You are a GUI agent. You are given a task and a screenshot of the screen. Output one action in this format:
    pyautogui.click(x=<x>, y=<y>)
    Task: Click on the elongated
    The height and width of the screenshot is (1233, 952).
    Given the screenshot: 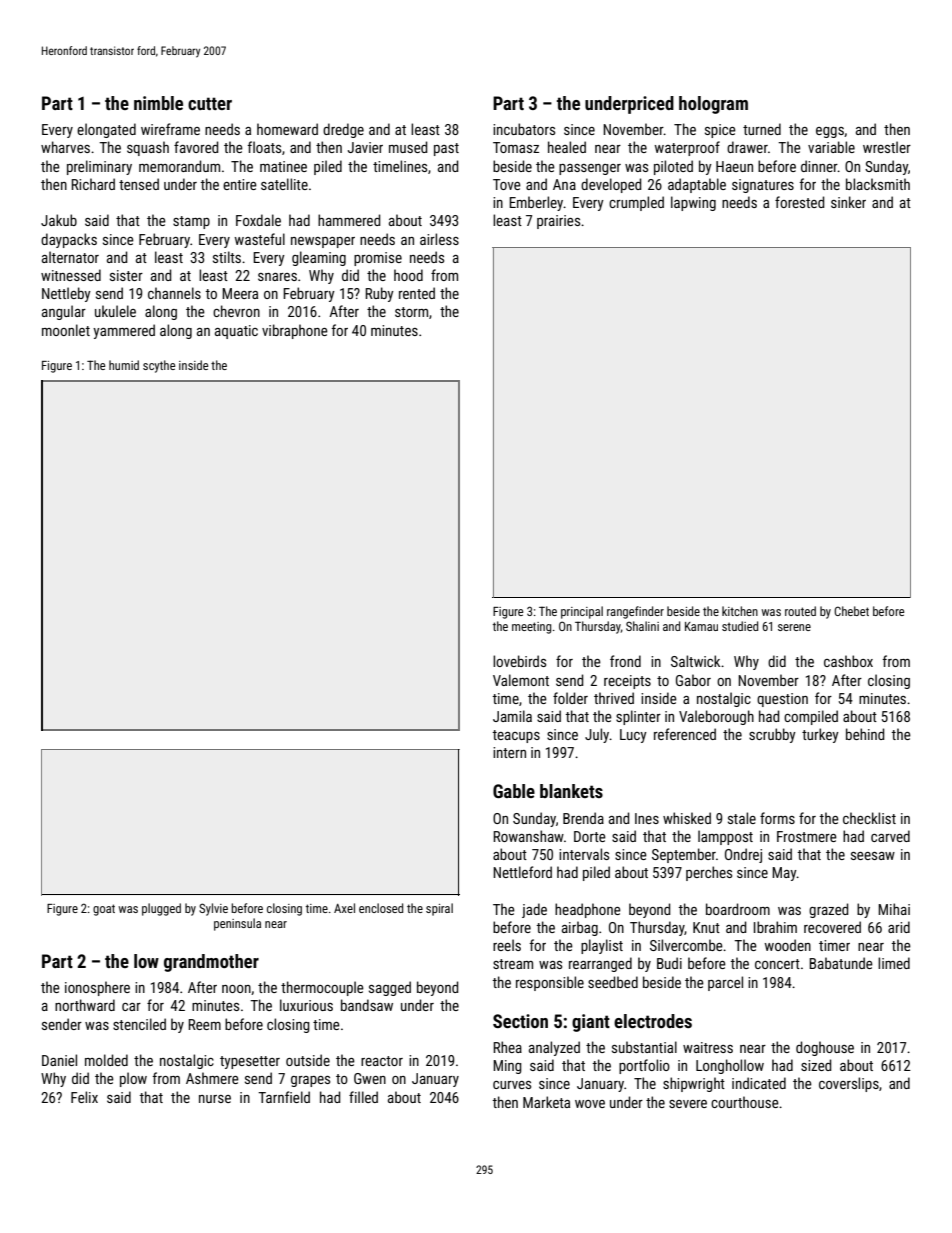 What is the action you would take?
    pyautogui.click(x=106, y=130)
